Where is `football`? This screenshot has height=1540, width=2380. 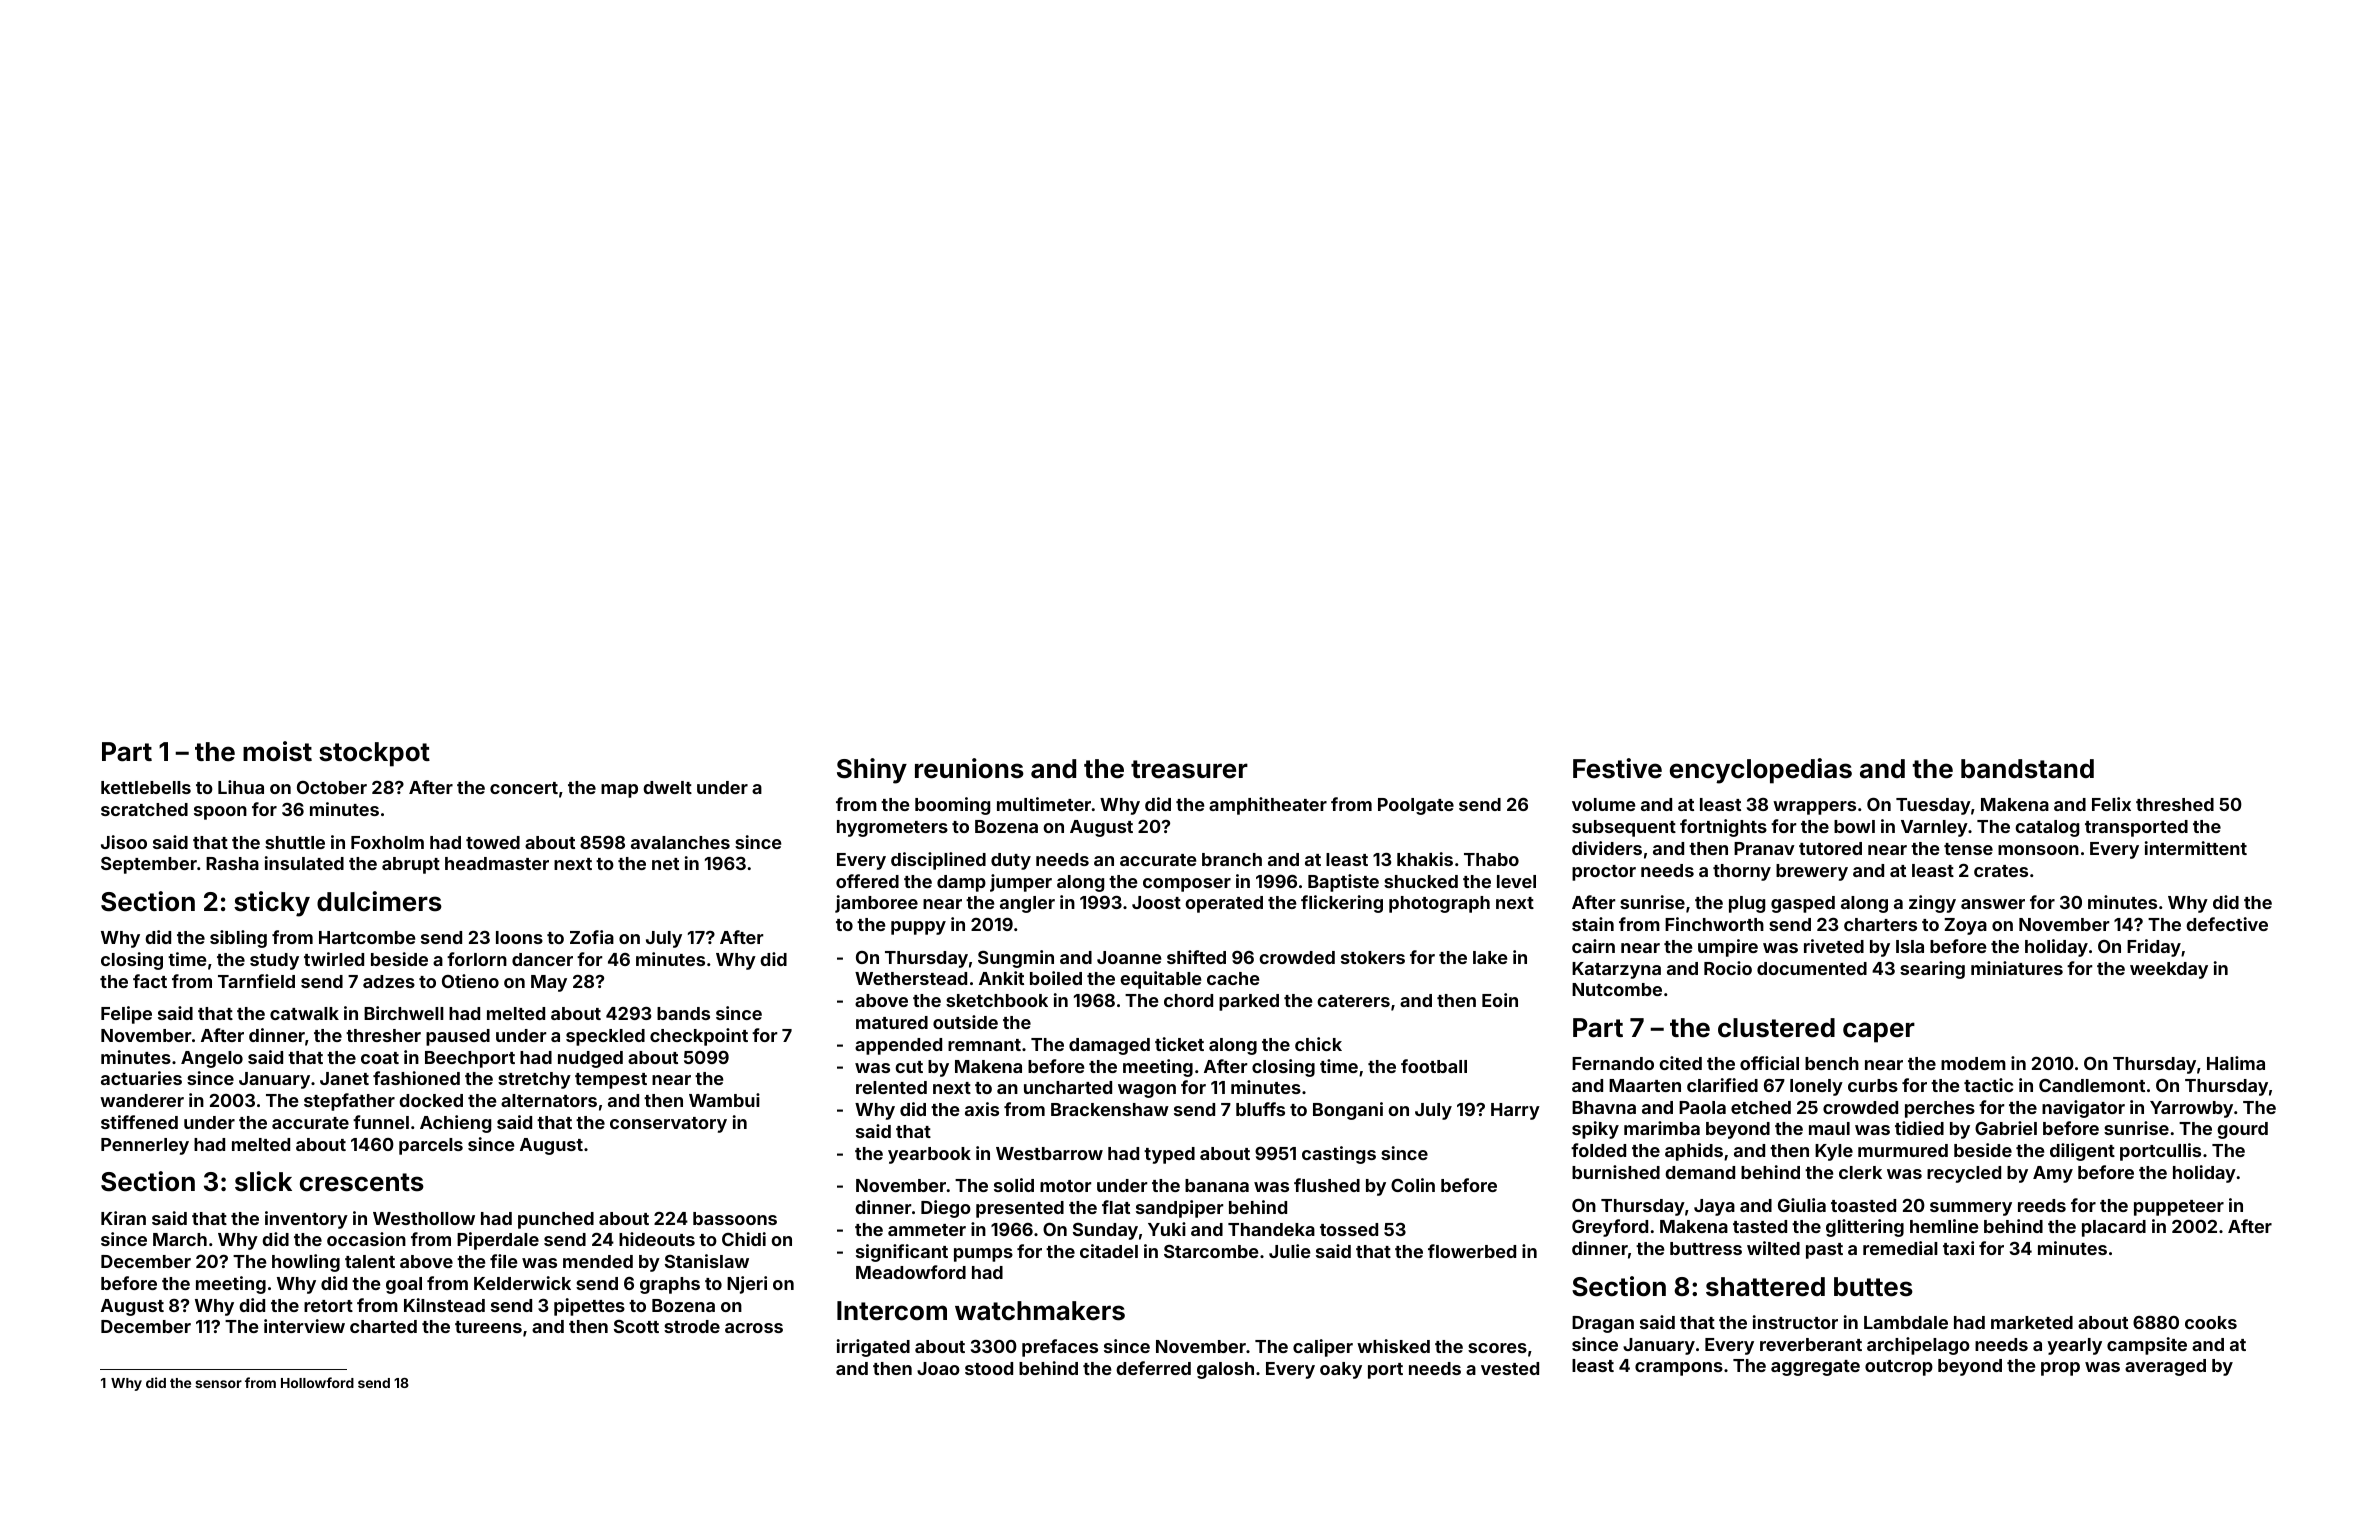 football is located at coordinates (1434, 1066).
